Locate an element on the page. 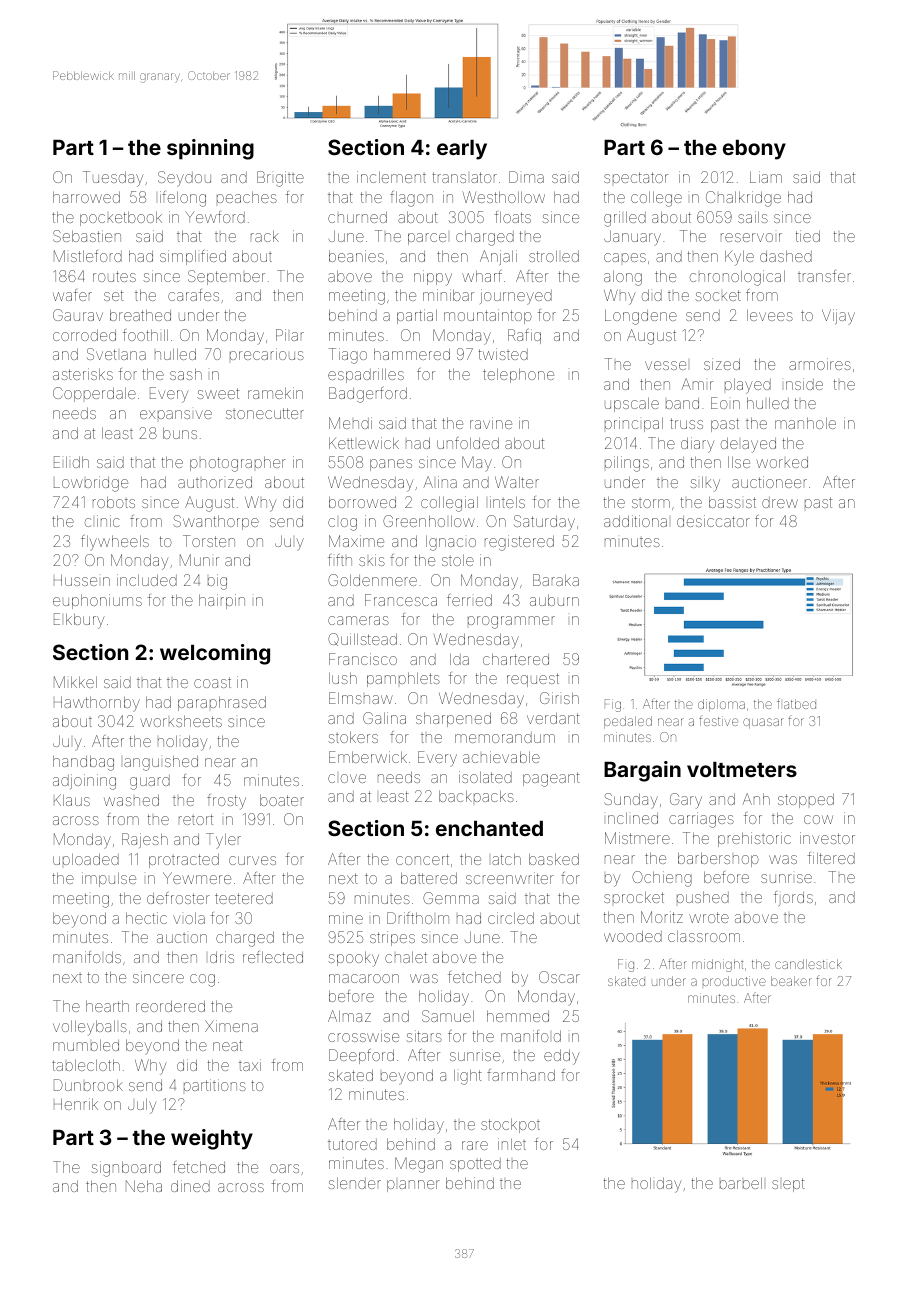 Image resolution: width=908 pixels, height=1316 pixels. ebony is located at coordinates (754, 150).
